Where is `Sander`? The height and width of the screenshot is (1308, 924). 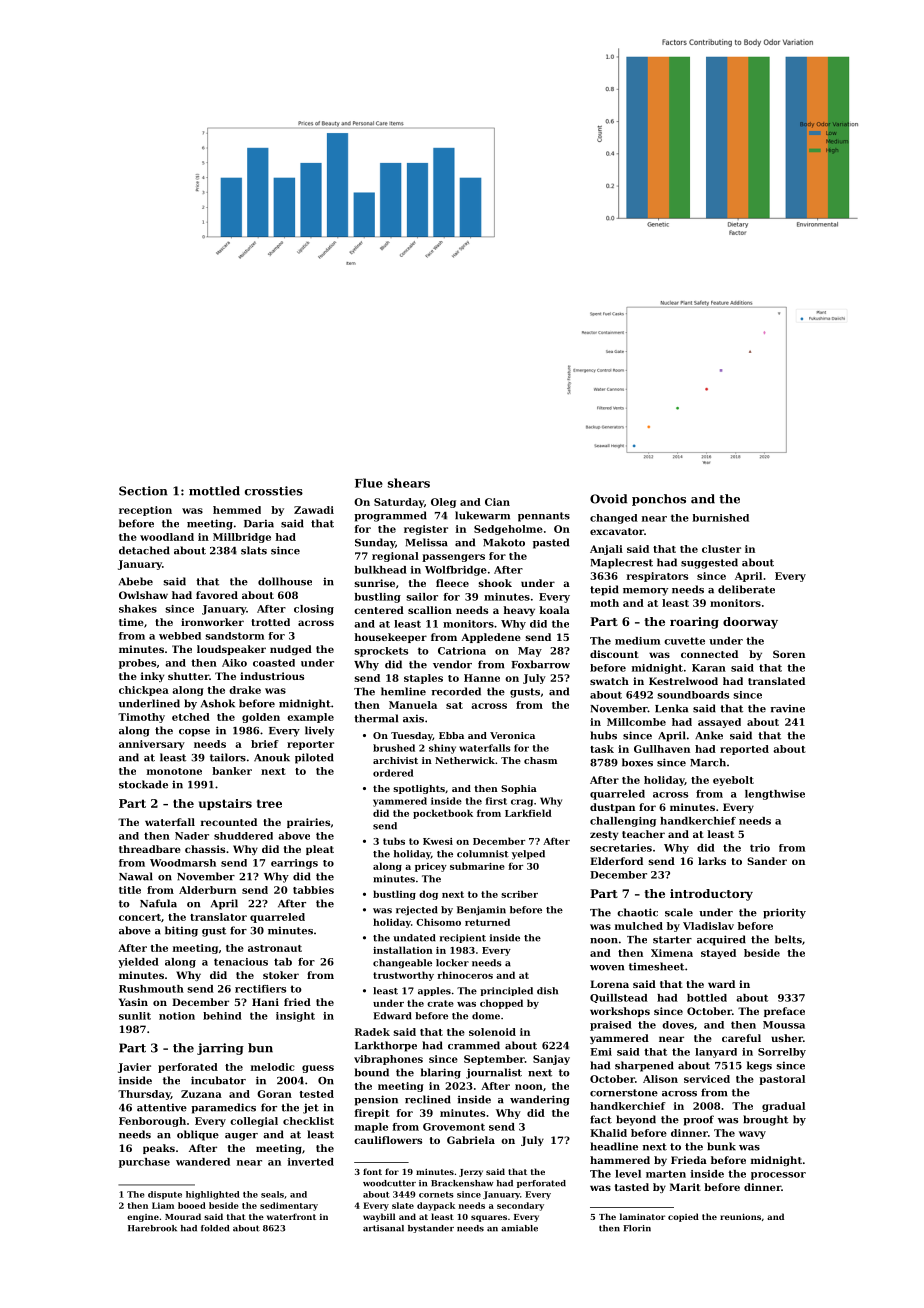 Sander is located at coordinates (767, 861).
